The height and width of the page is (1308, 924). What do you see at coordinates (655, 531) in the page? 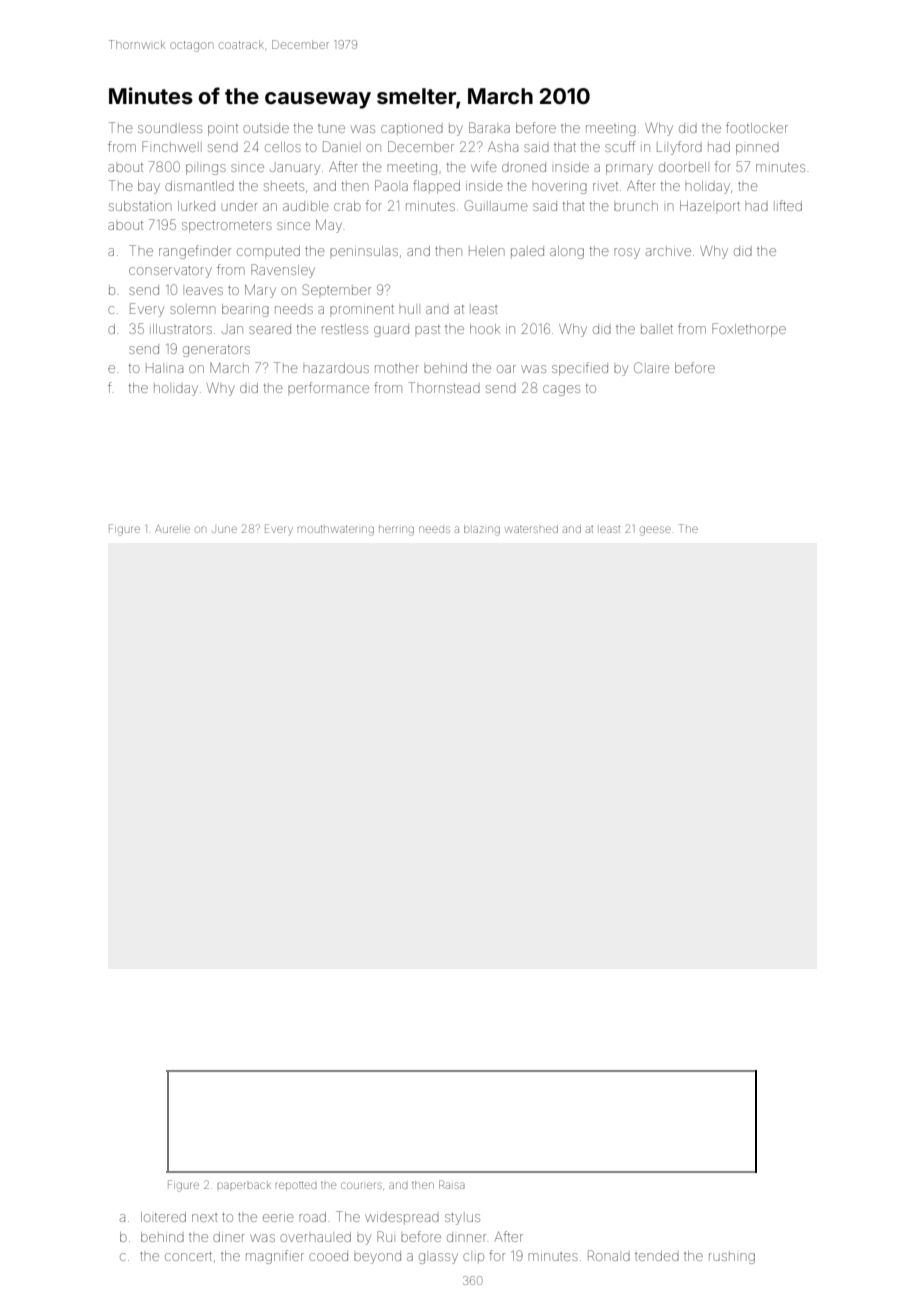
I see `geese` at bounding box center [655, 531].
